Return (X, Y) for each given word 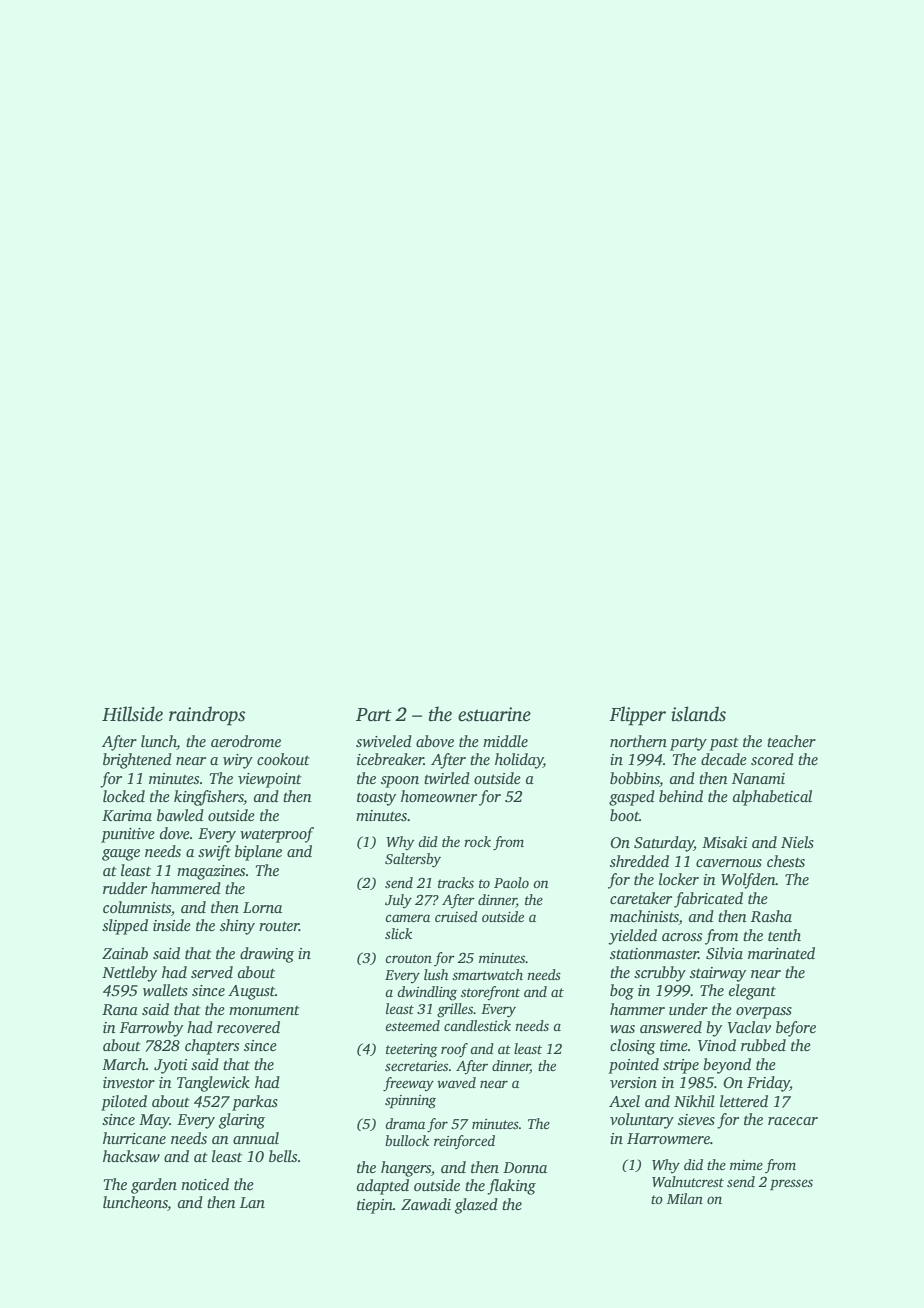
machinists (644, 917)
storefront (490, 993)
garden (154, 1186)
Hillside (132, 714)
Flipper (637, 716)
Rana (120, 1009)
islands (698, 714)
